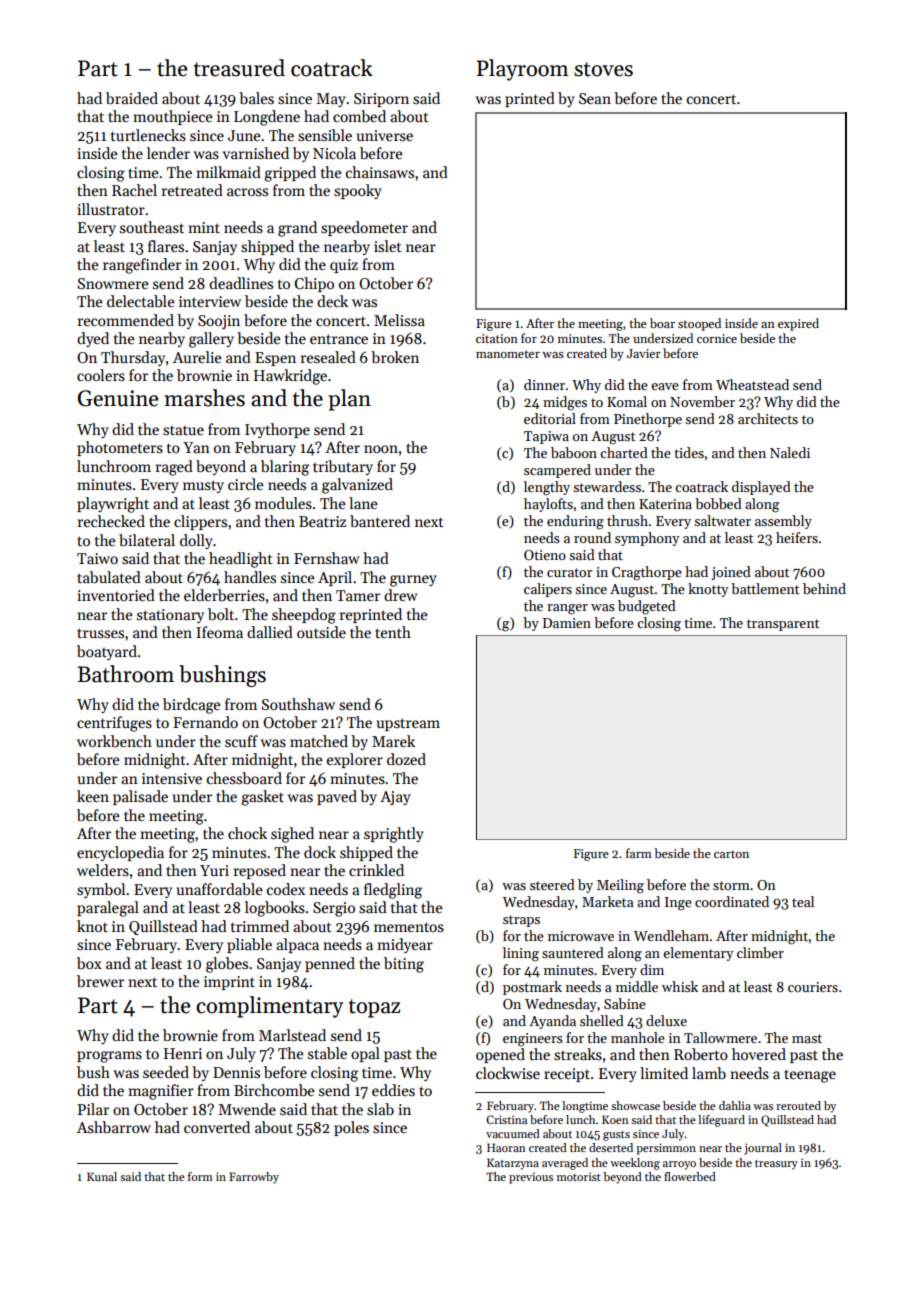 The height and width of the document is (1314, 924). Describe the element at coordinates (200, 1176) in the document. I see `form` at that location.
